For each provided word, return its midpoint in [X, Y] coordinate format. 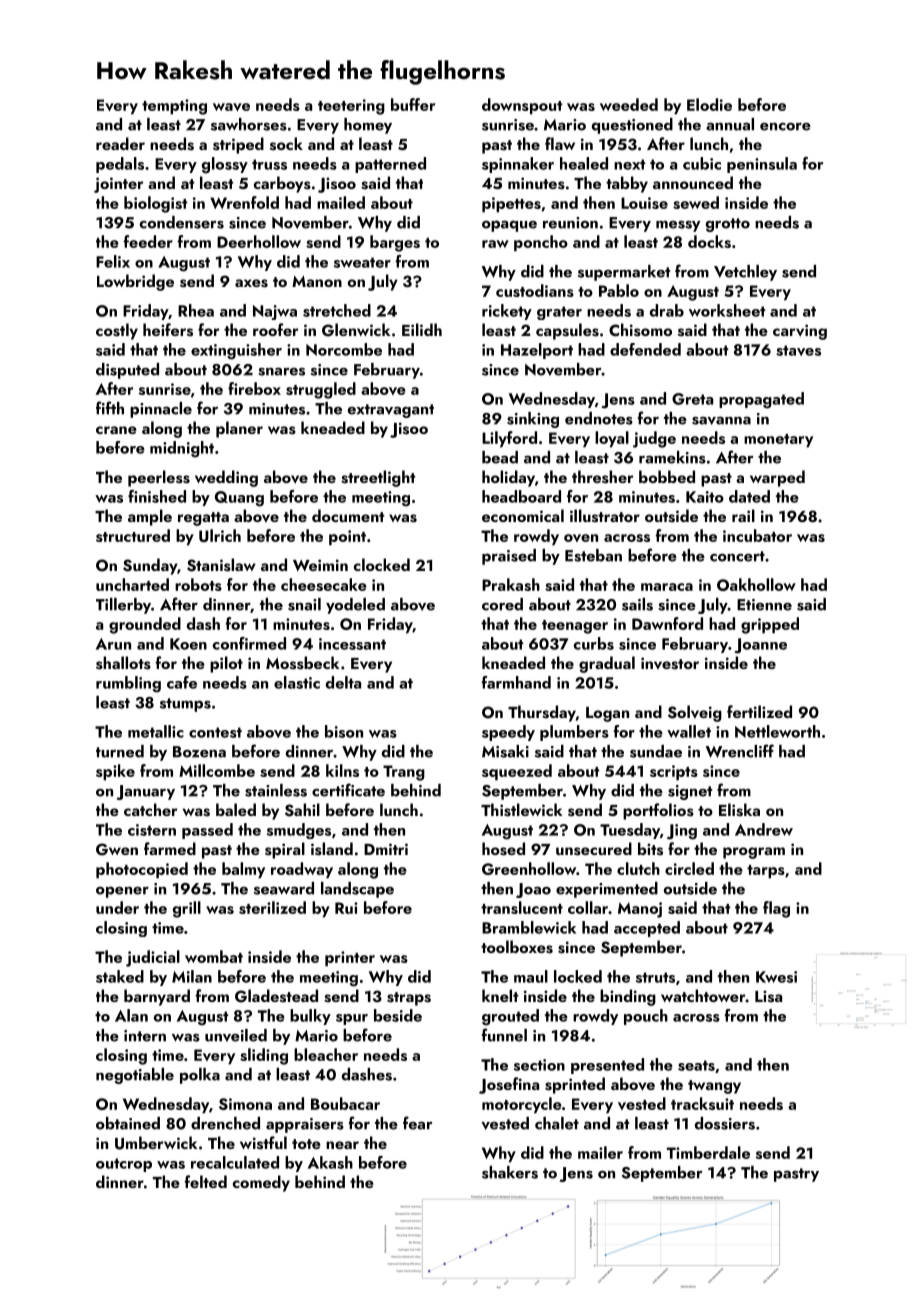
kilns [342, 770]
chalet [557, 1123]
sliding [264, 1056]
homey [368, 126]
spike [115, 772]
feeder [148, 241]
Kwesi [776, 977]
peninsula [762, 165]
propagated [761, 400]
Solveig [695, 713]
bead [500, 457]
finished [157, 496]
